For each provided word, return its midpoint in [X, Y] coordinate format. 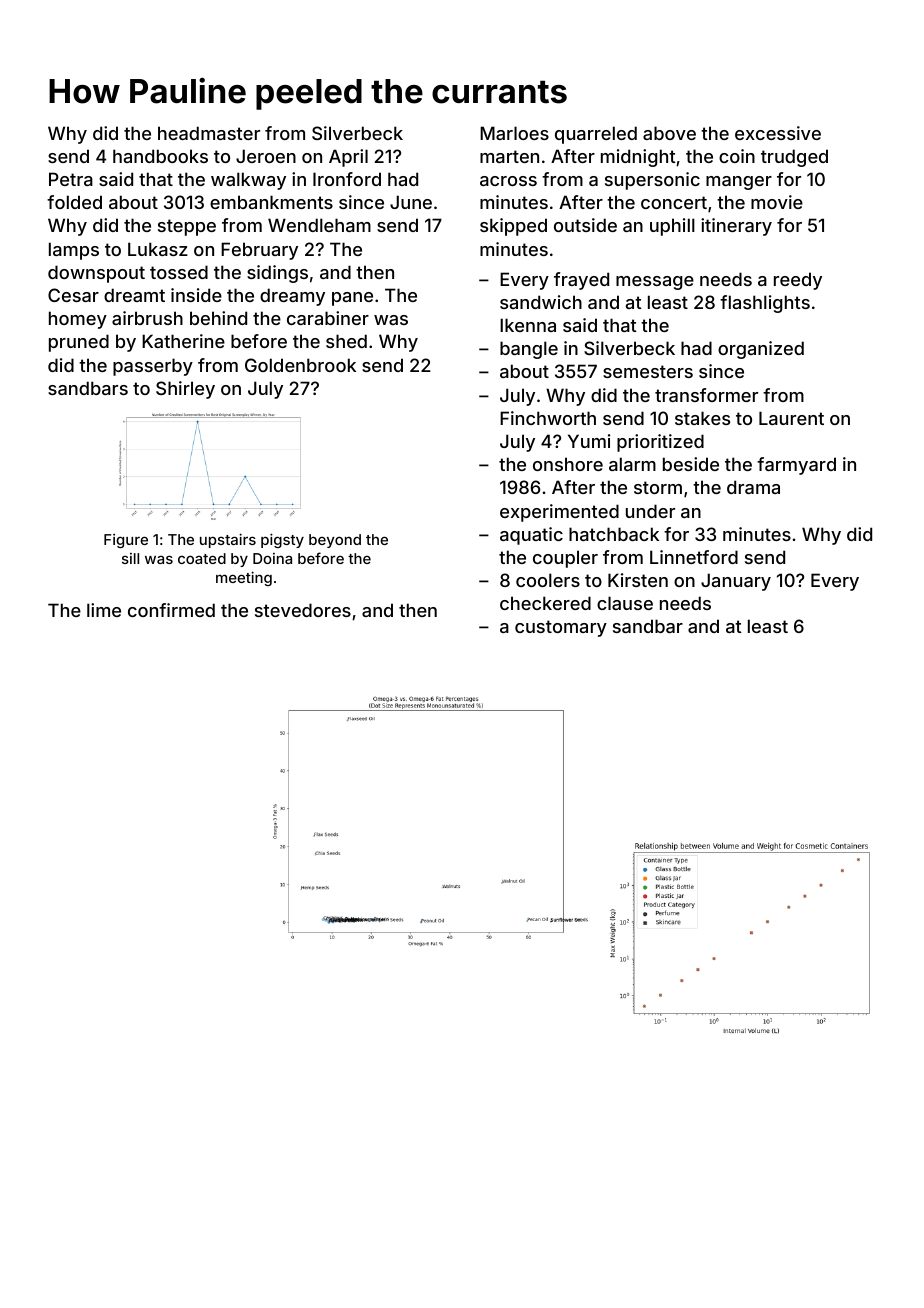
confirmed [171, 610]
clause [625, 603]
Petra [71, 179]
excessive [778, 133]
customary [561, 628]
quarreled [596, 135]
